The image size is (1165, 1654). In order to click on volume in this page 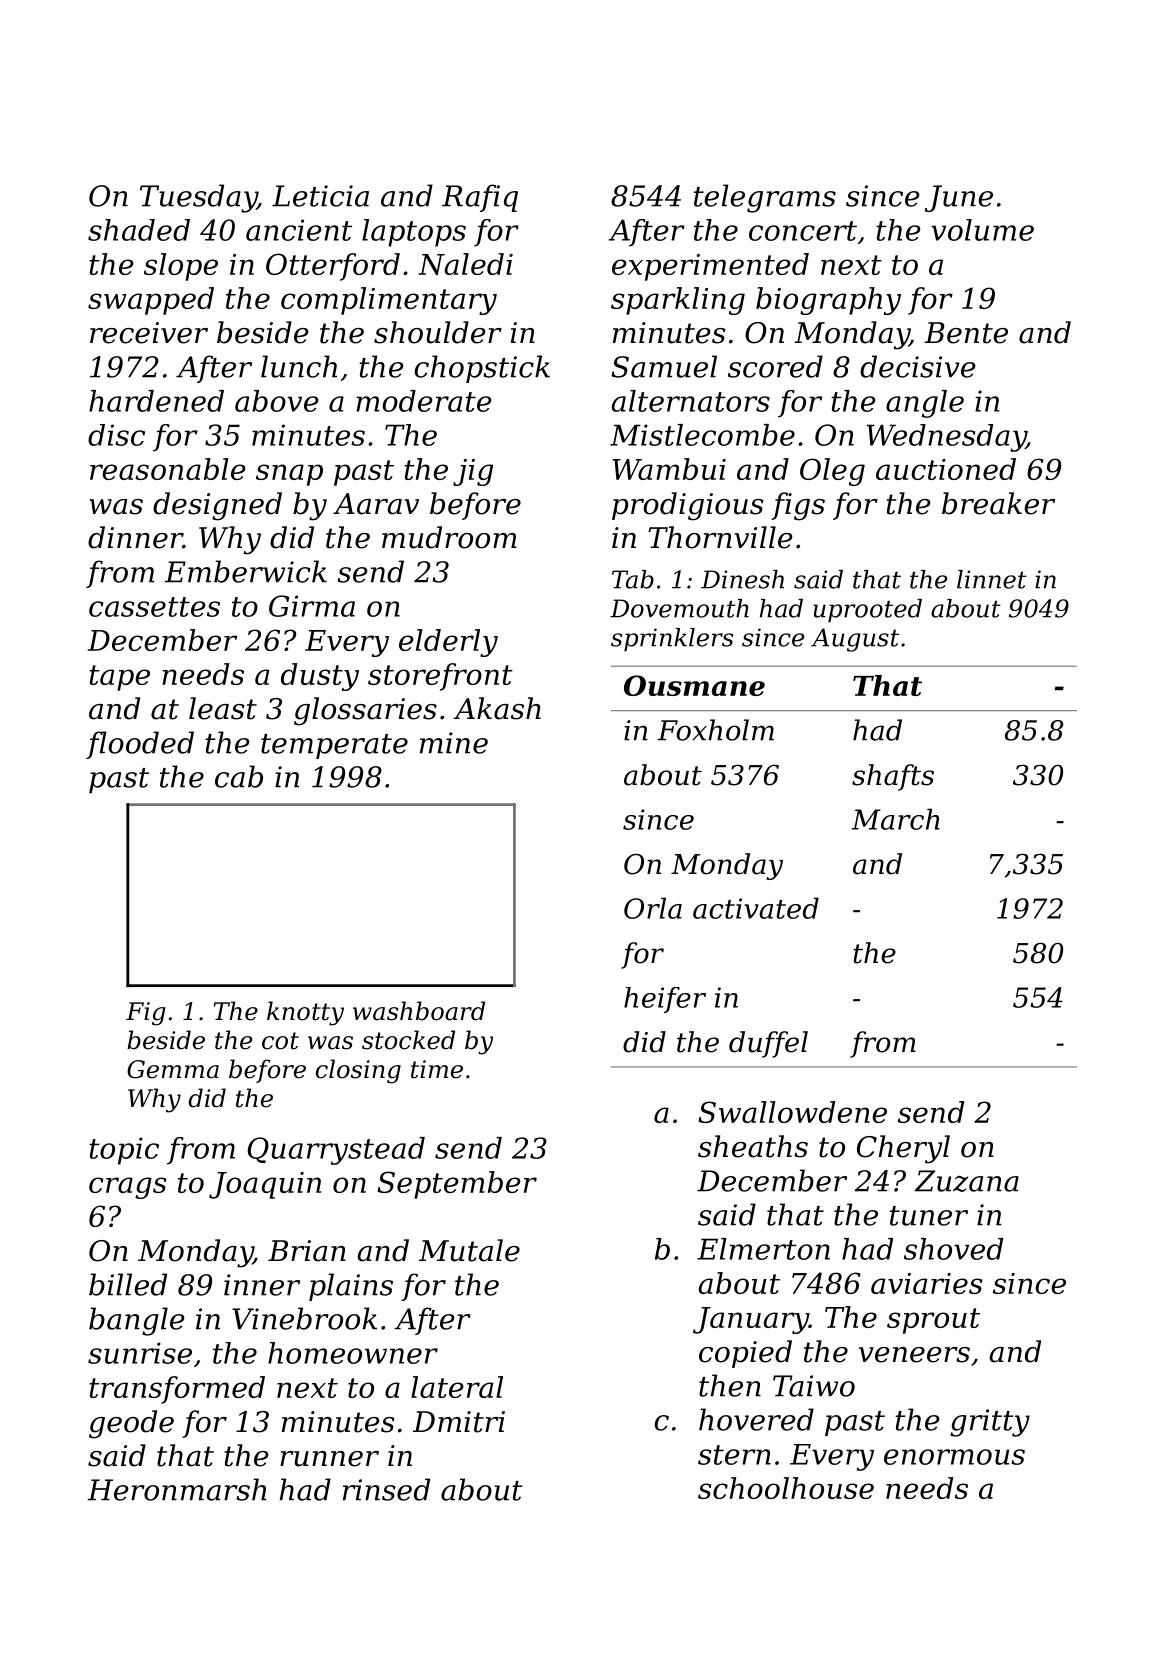, I will do `click(982, 230)`.
